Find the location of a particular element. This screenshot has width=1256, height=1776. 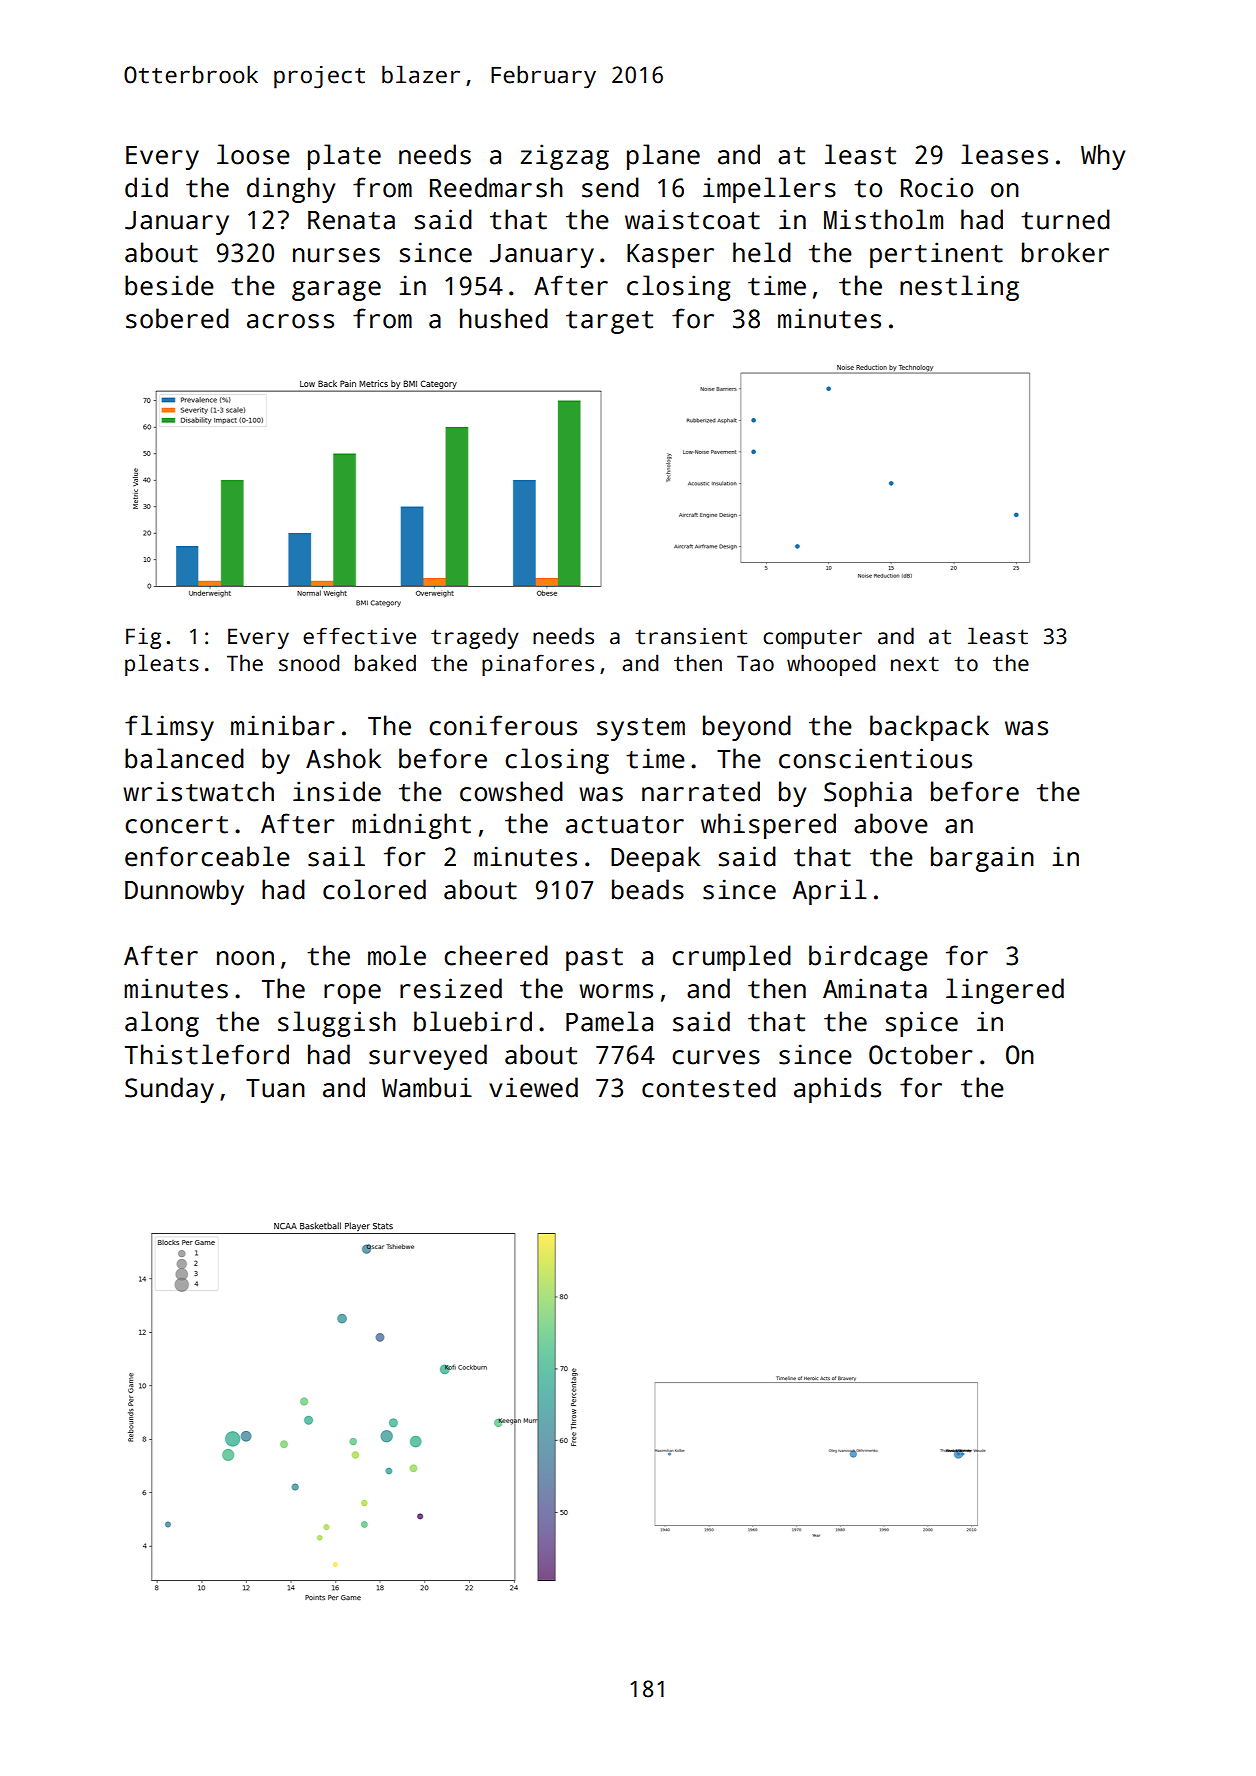

Renata is located at coordinates (351, 220).
